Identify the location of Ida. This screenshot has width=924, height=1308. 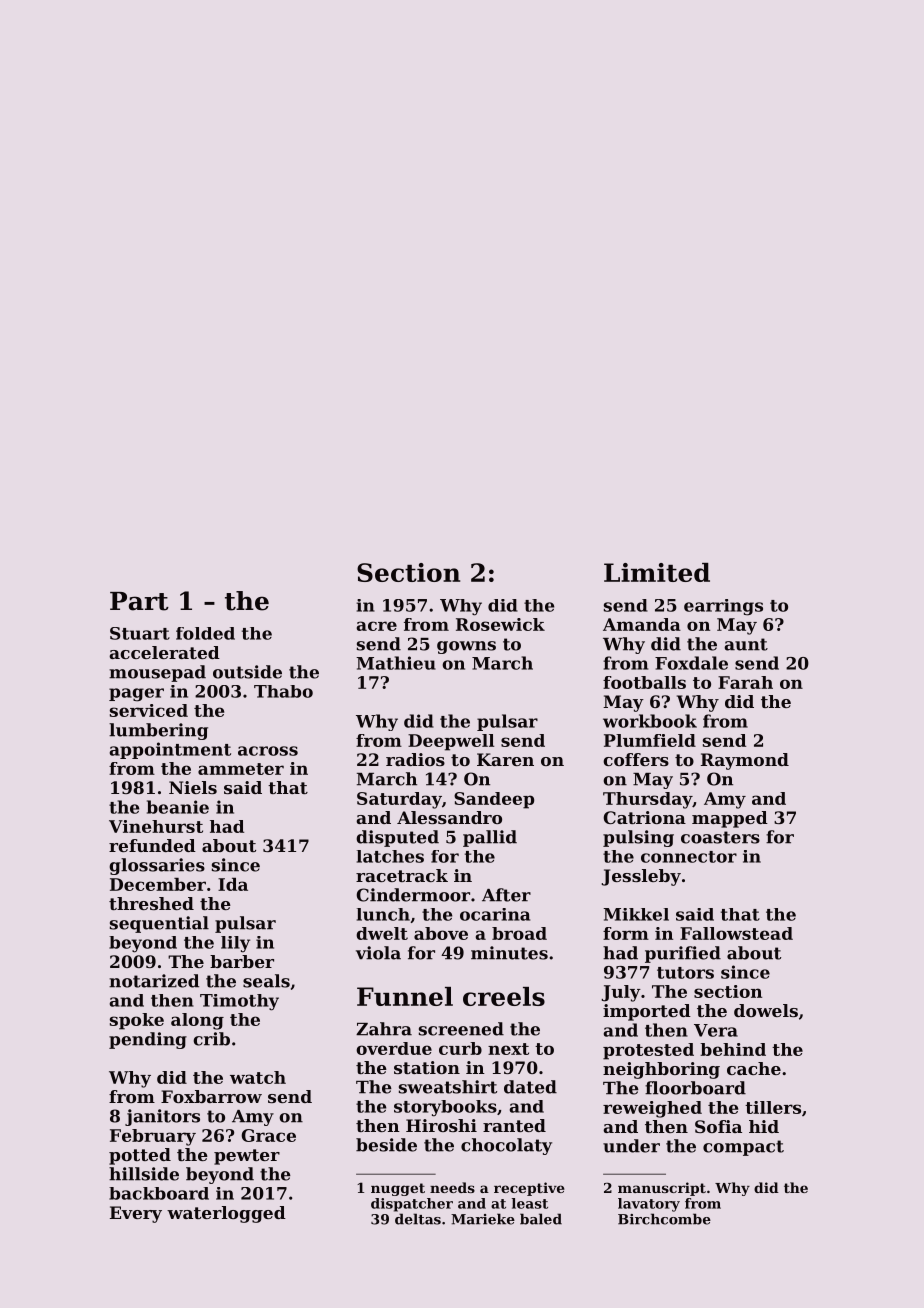
(233, 884).
